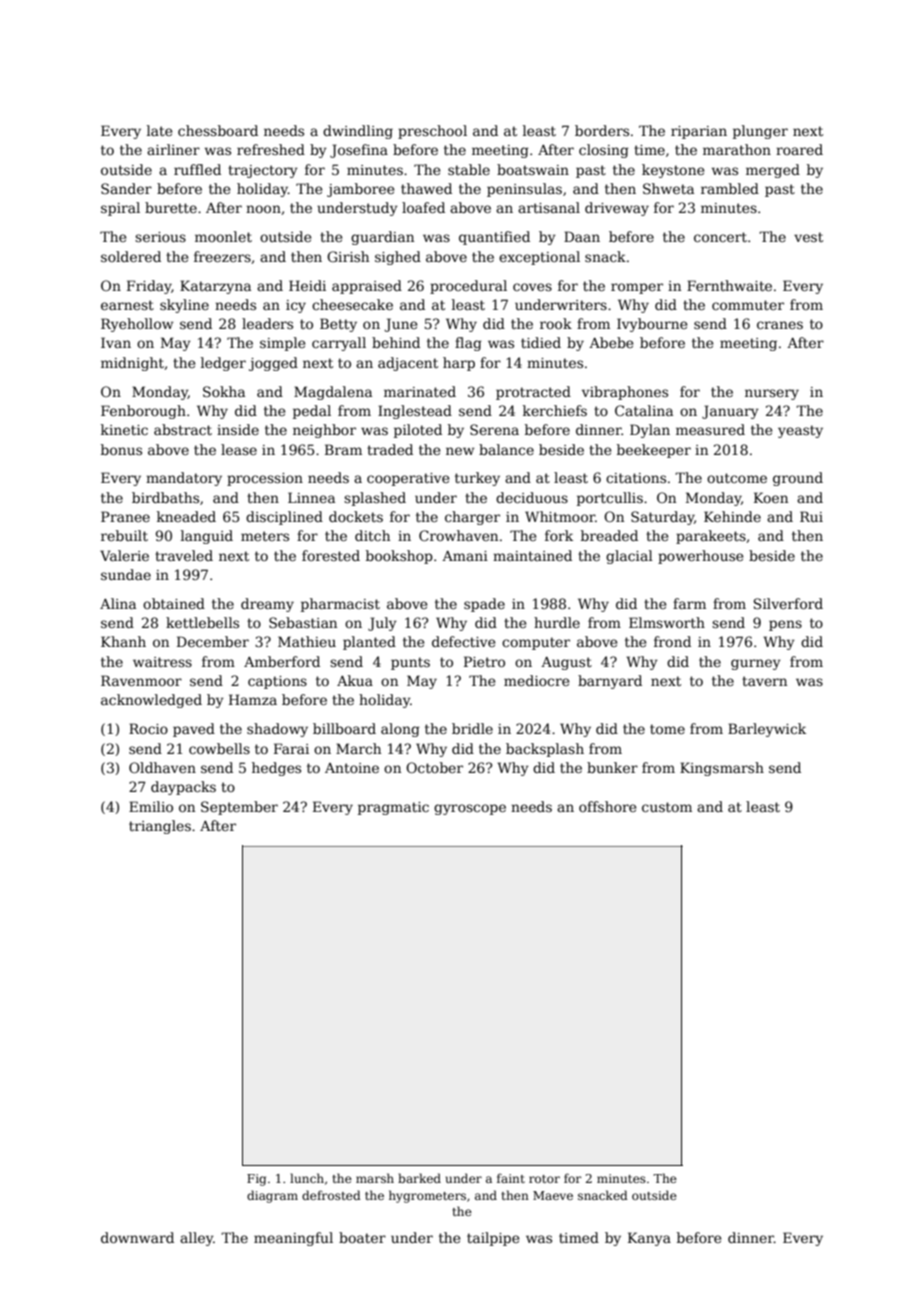 The image size is (924, 1308). I want to click on Silverford, so click(788, 603).
